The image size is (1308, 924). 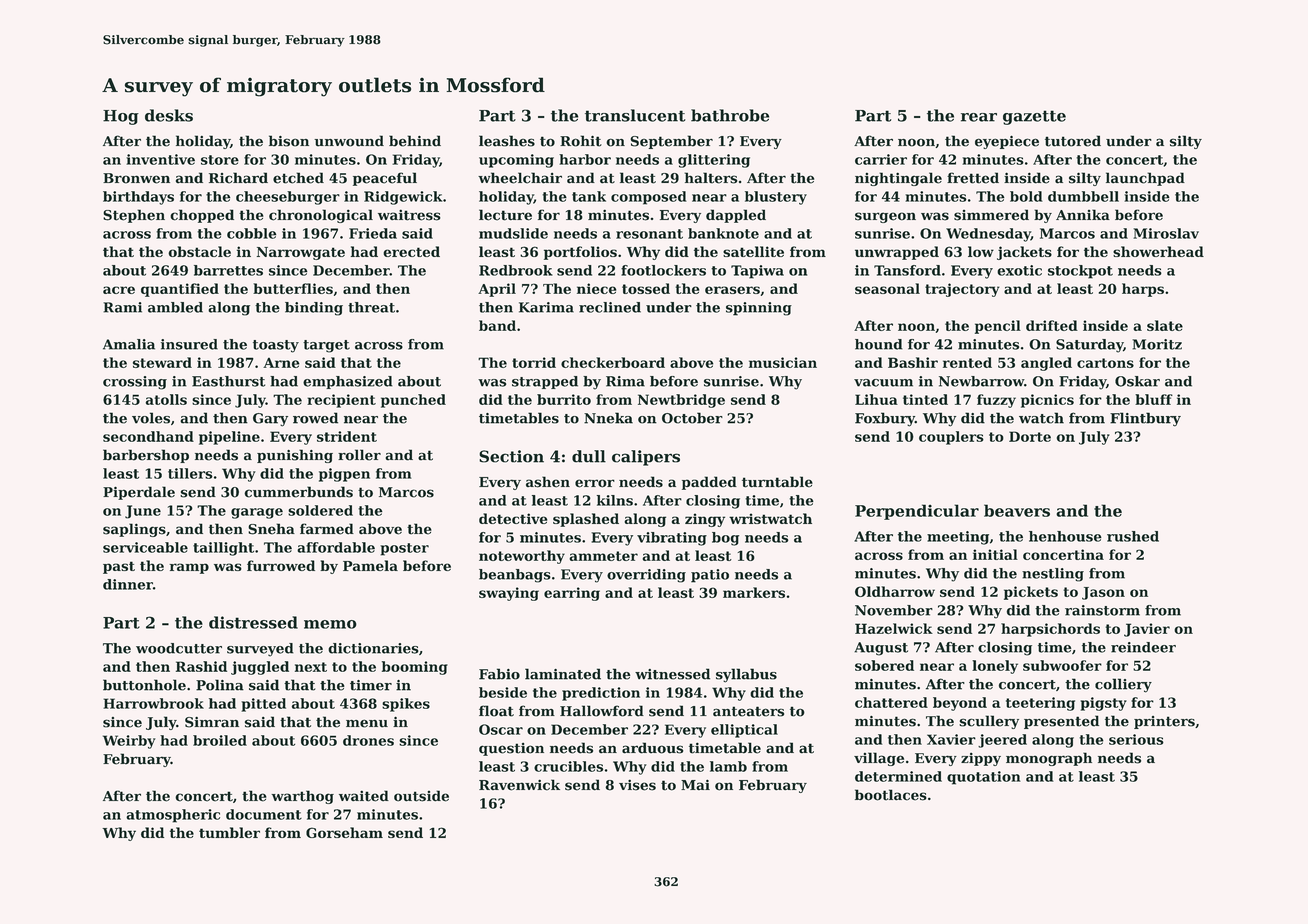 I want to click on turntable, so click(x=777, y=482).
